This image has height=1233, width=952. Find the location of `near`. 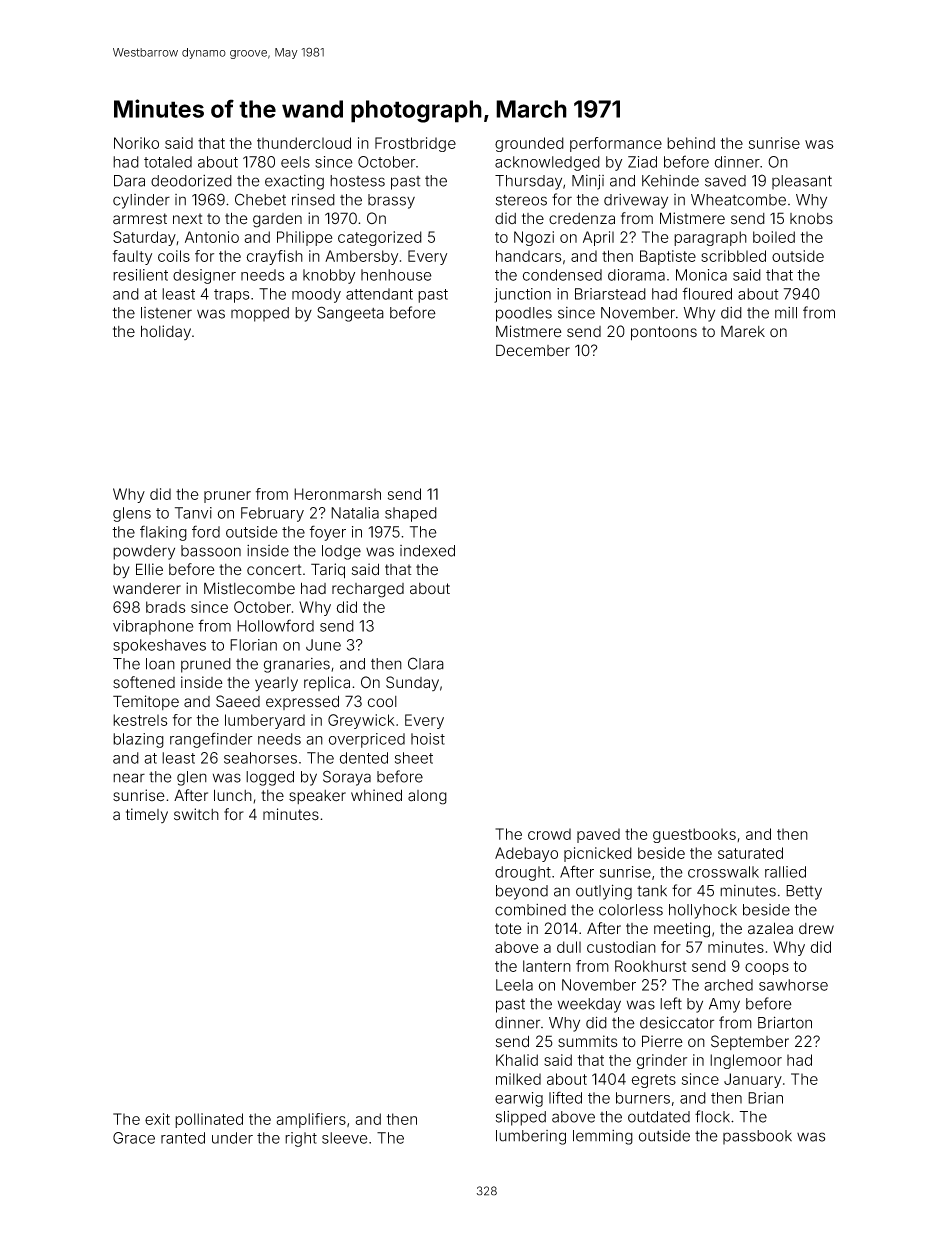

near is located at coordinates (129, 778).
